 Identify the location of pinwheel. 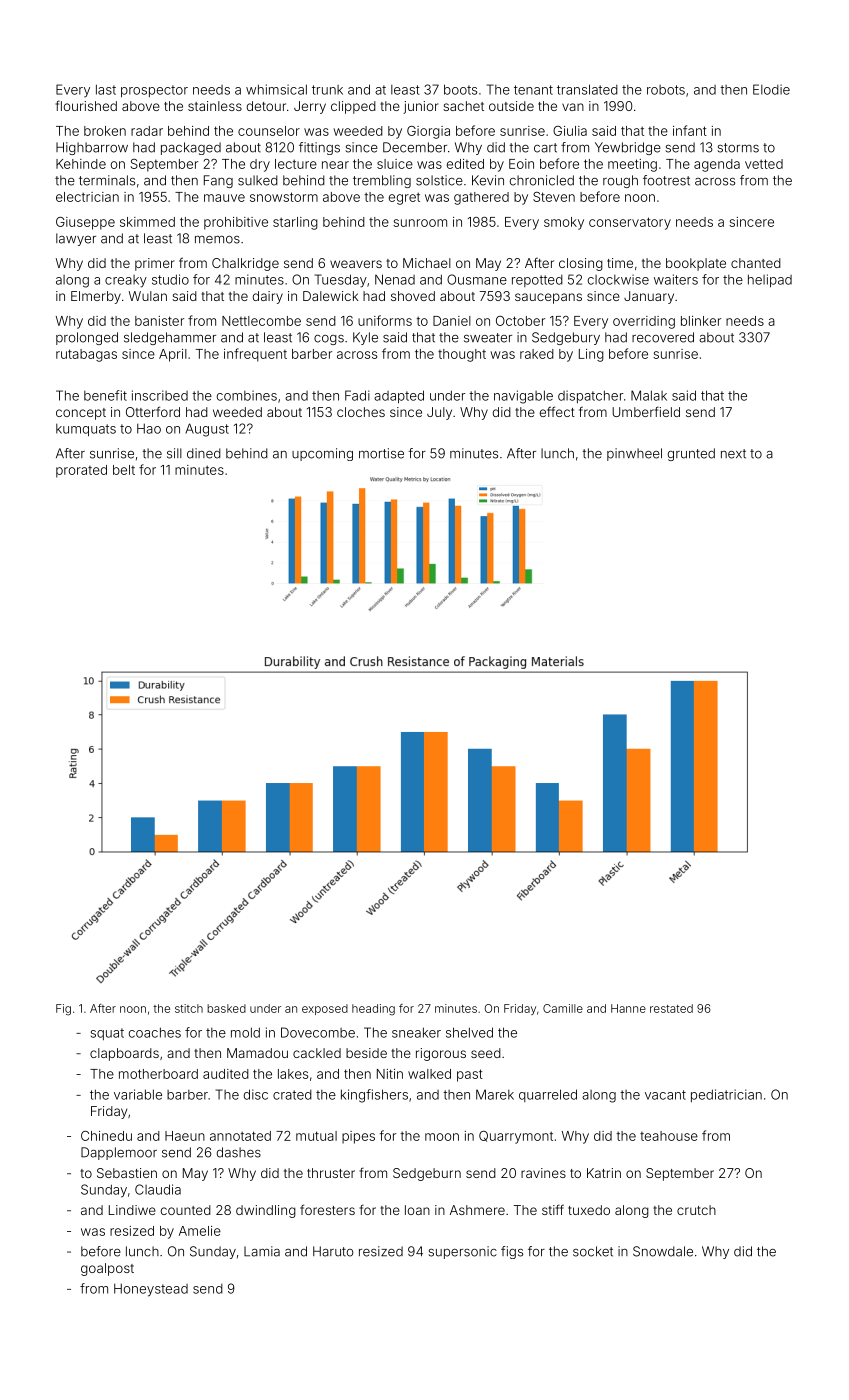
(634, 454).
